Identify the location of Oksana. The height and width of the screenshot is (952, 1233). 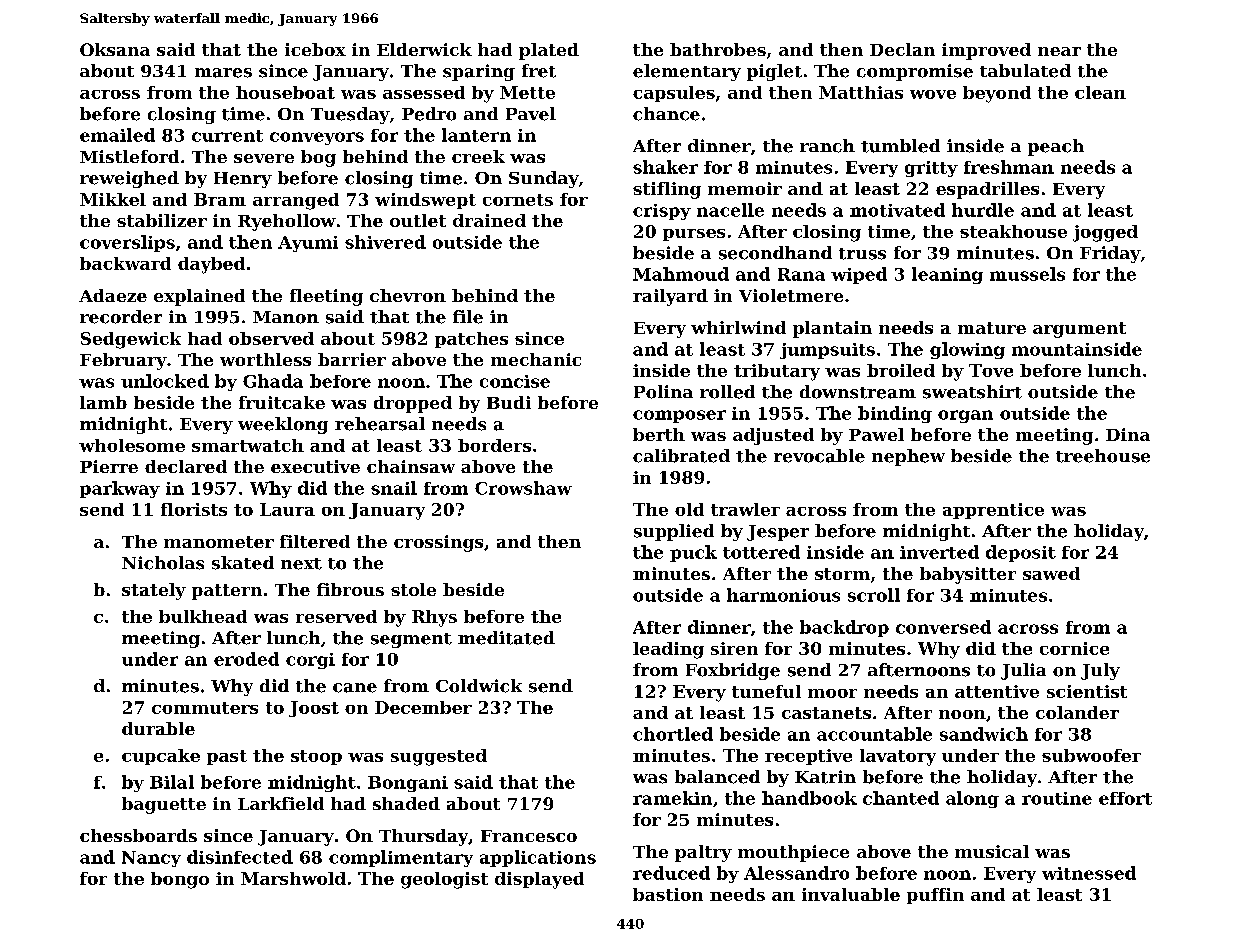
(115, 49).
